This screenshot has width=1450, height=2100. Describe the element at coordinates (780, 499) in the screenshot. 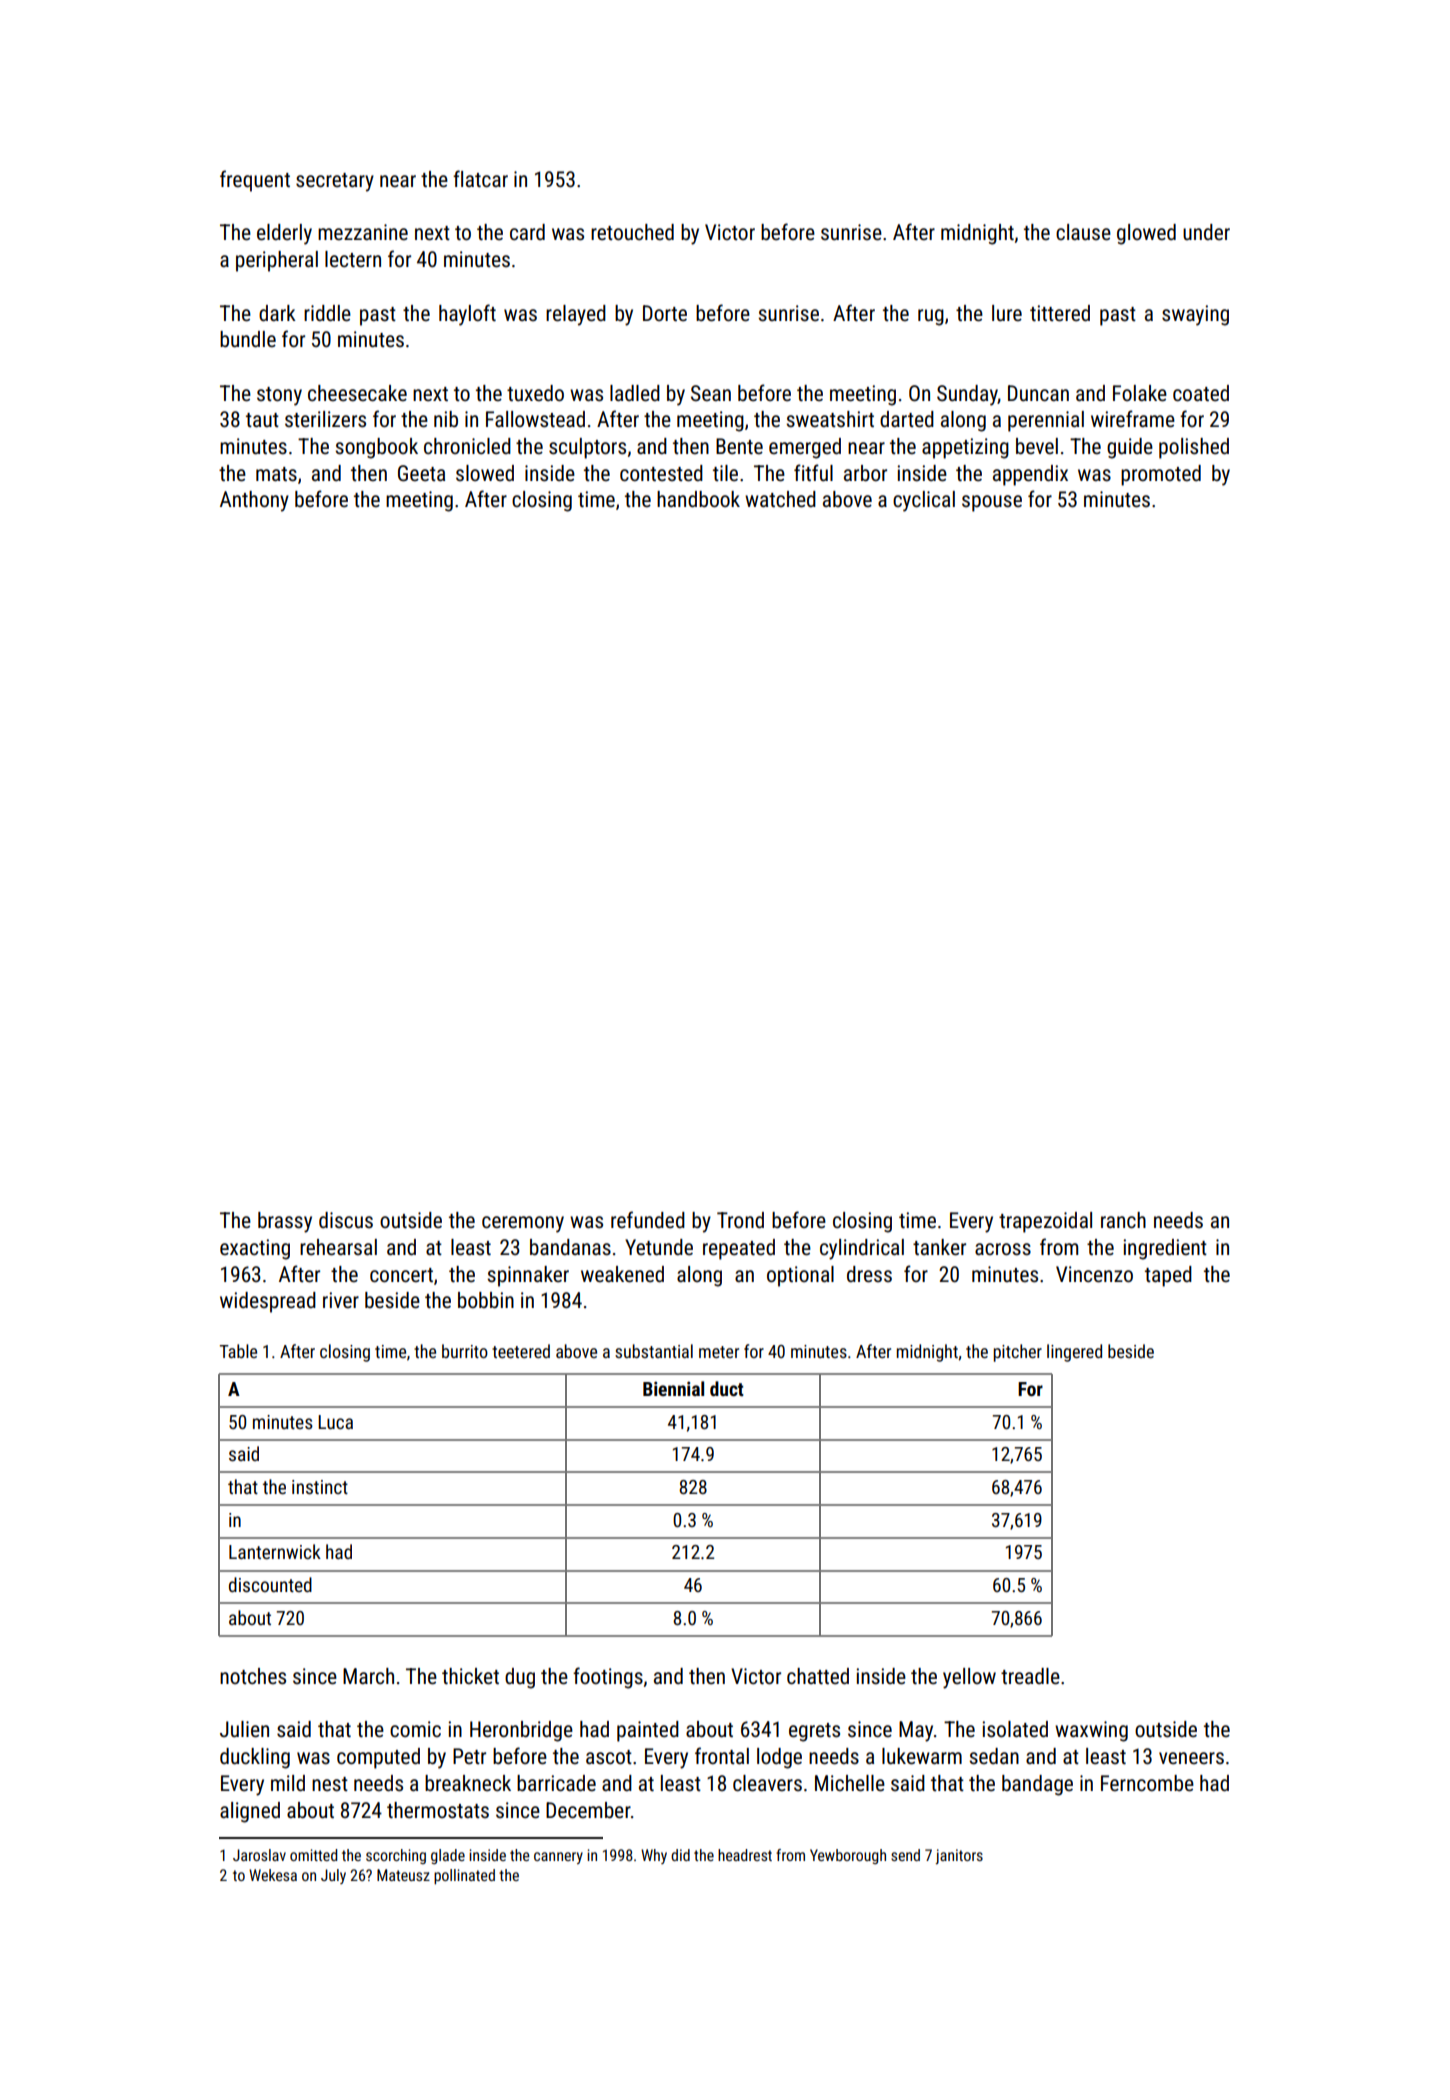

I see `watched` at that location.
